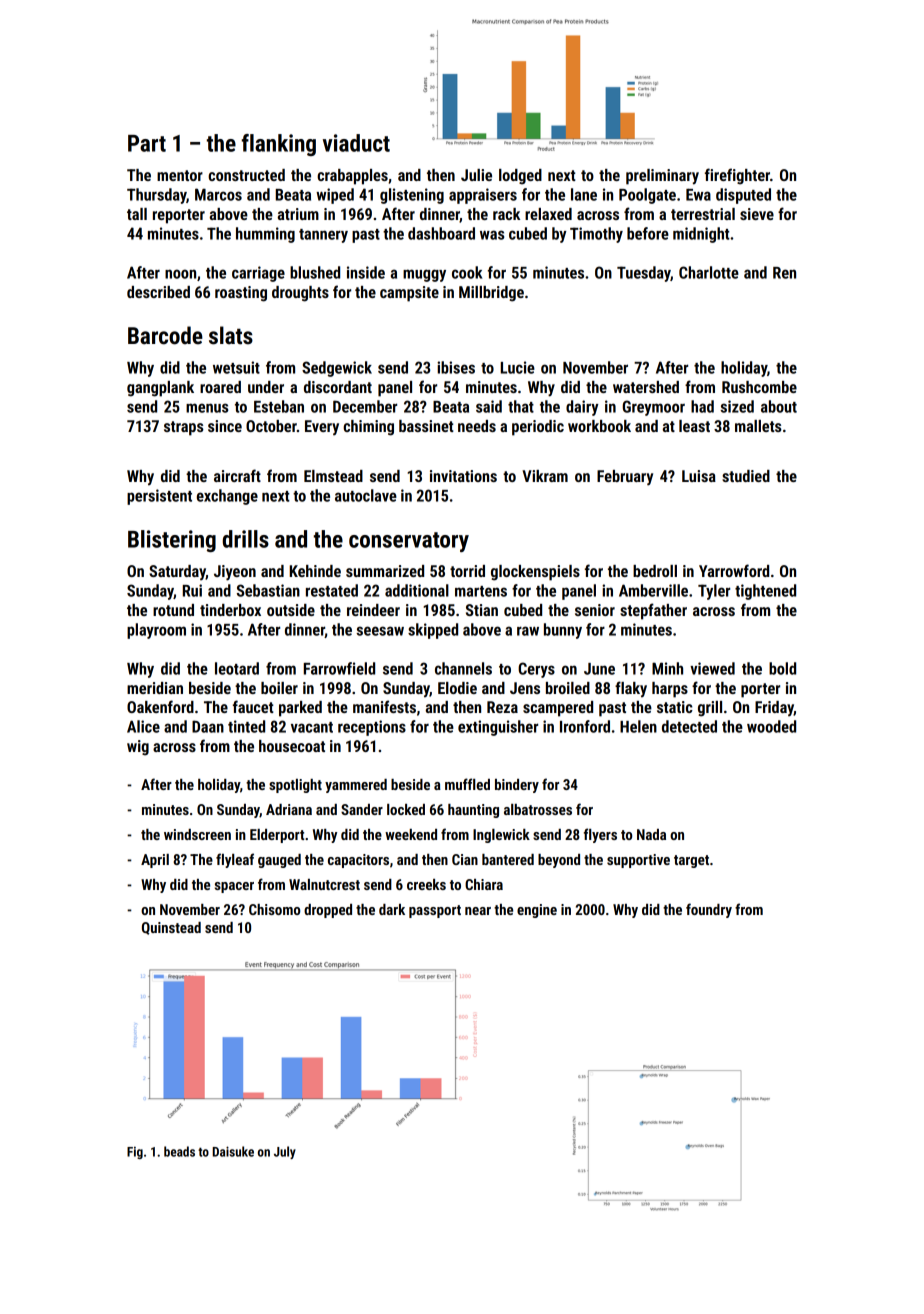  What do you see at coordinates (478, 911) in the screenshot?
I see `near` at bounding box center [478, 911].
